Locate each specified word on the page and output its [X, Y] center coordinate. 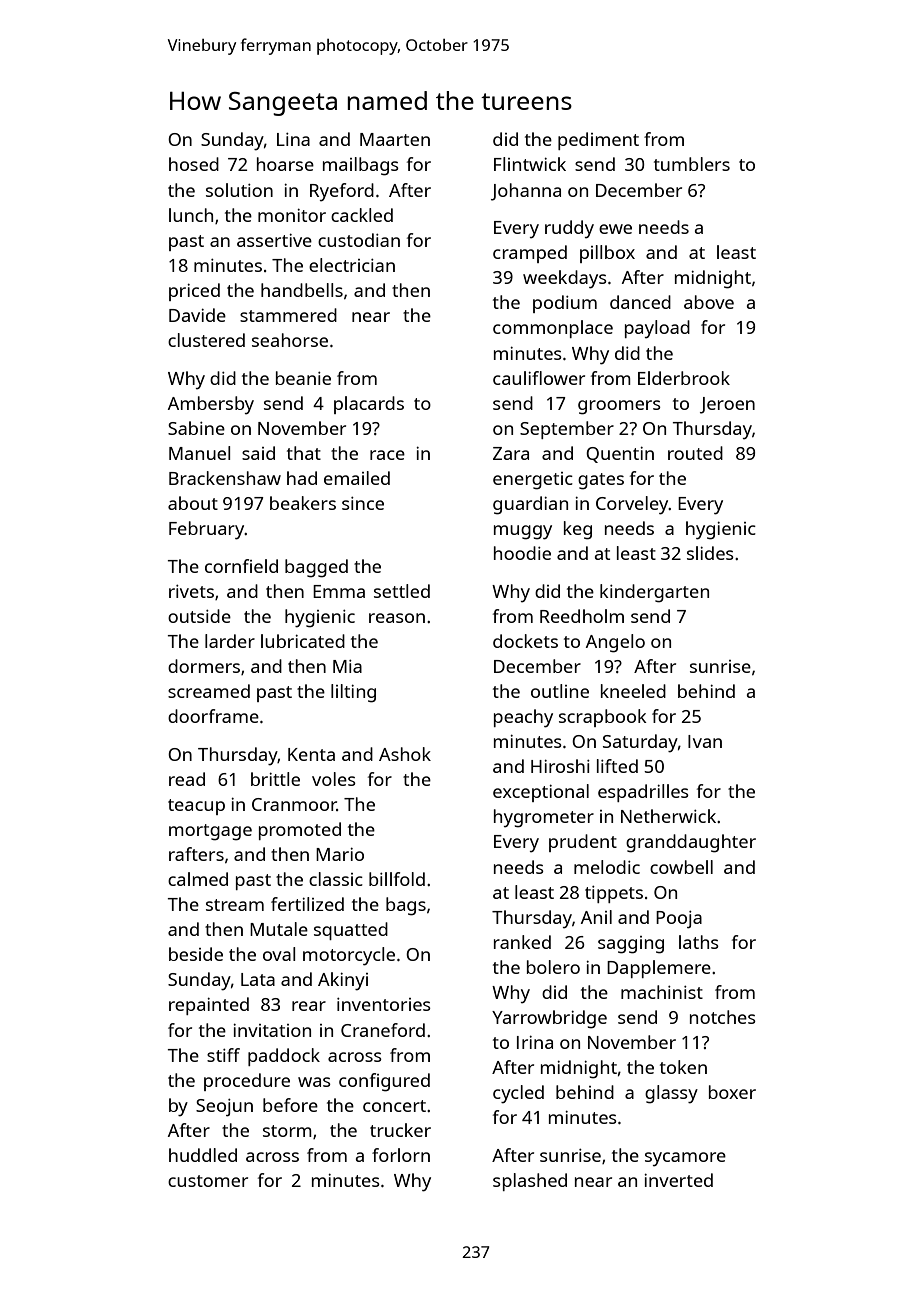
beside [196, 954]
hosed [194, 164]
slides [710, 553]
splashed [530, 1182]
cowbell [681, 867]
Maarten [395, 139]
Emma [339, 591]
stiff [223, 1055]
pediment [598, 141]
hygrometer [544, 818]
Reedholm [582, 616]
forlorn [401, 1155]
